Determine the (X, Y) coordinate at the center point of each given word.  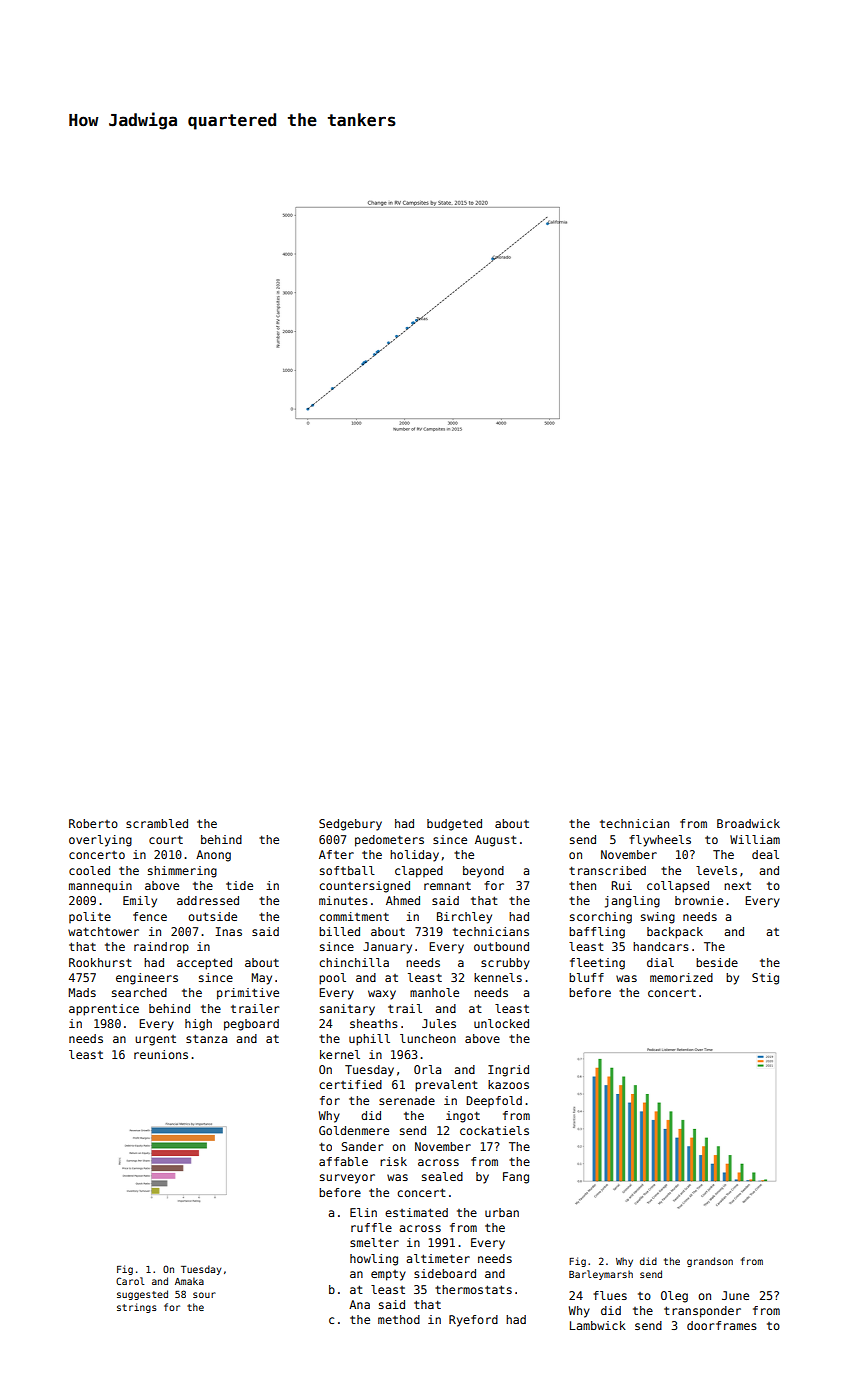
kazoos (508, 1084)
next (737, 886)
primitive (248, 994)
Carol (130, 1281)
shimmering (182, 872)
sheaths (374, 1023)
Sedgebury (350, 825)
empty (388, 1275)
